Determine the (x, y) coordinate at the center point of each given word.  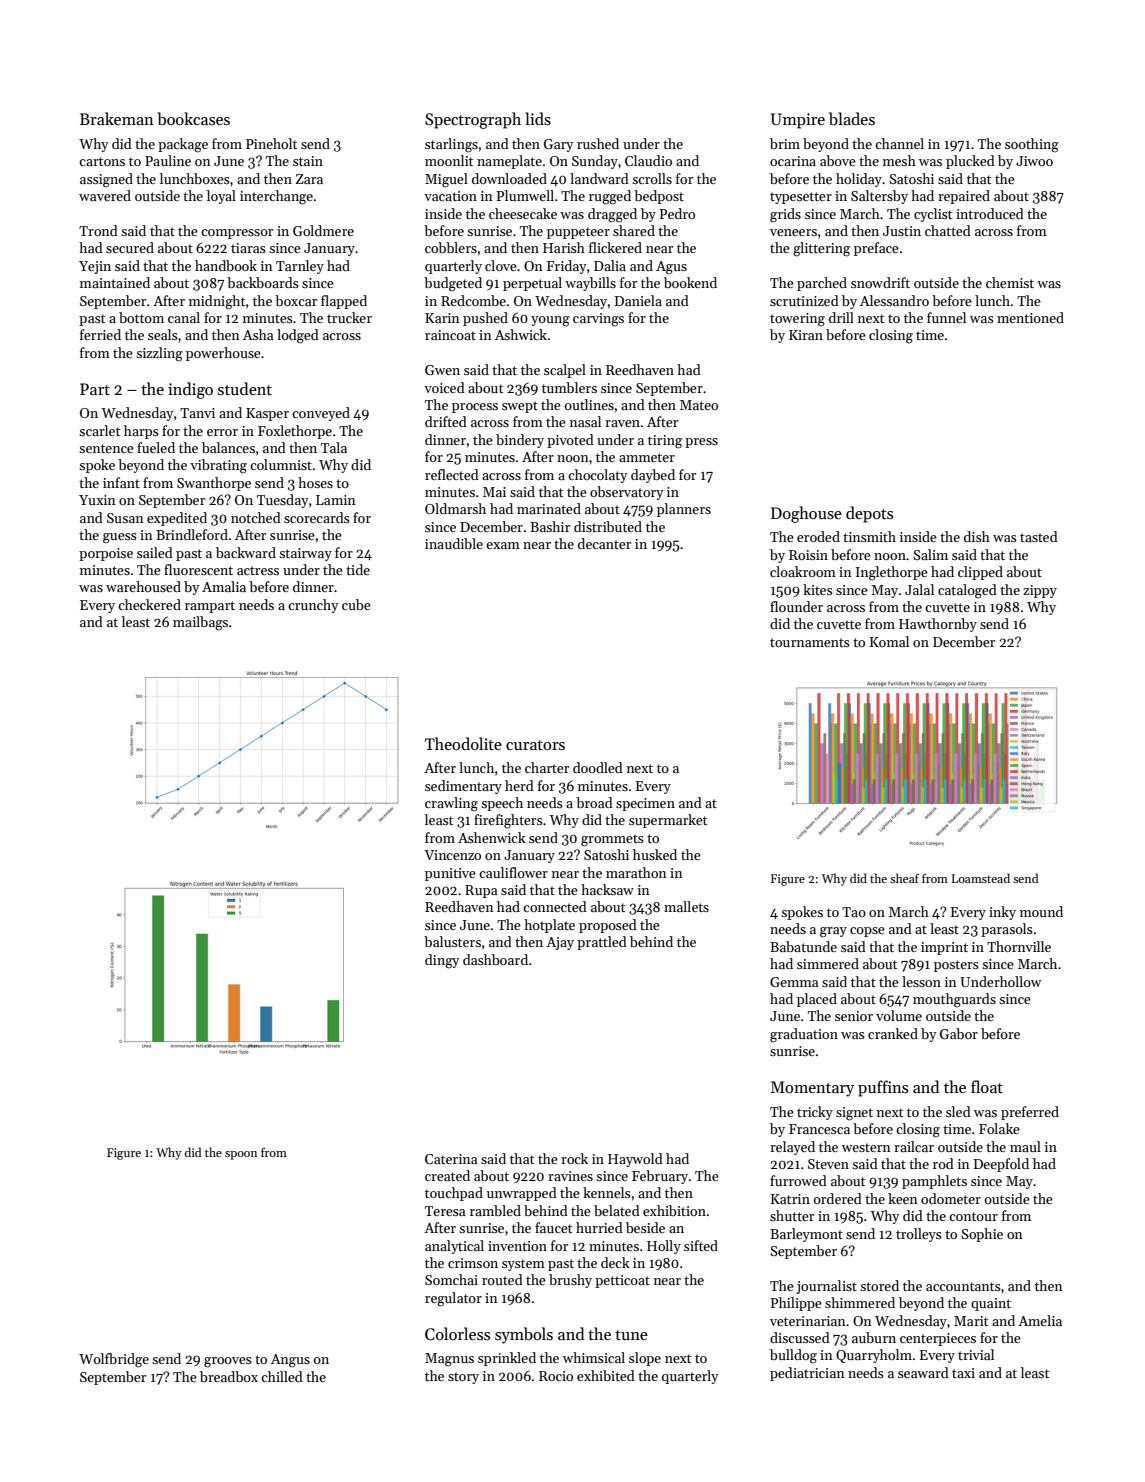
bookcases (193, 119)
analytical (454, 1247)
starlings (451, 145)
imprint (944, 948)
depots (869, 514)
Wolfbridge (114, 1360)
